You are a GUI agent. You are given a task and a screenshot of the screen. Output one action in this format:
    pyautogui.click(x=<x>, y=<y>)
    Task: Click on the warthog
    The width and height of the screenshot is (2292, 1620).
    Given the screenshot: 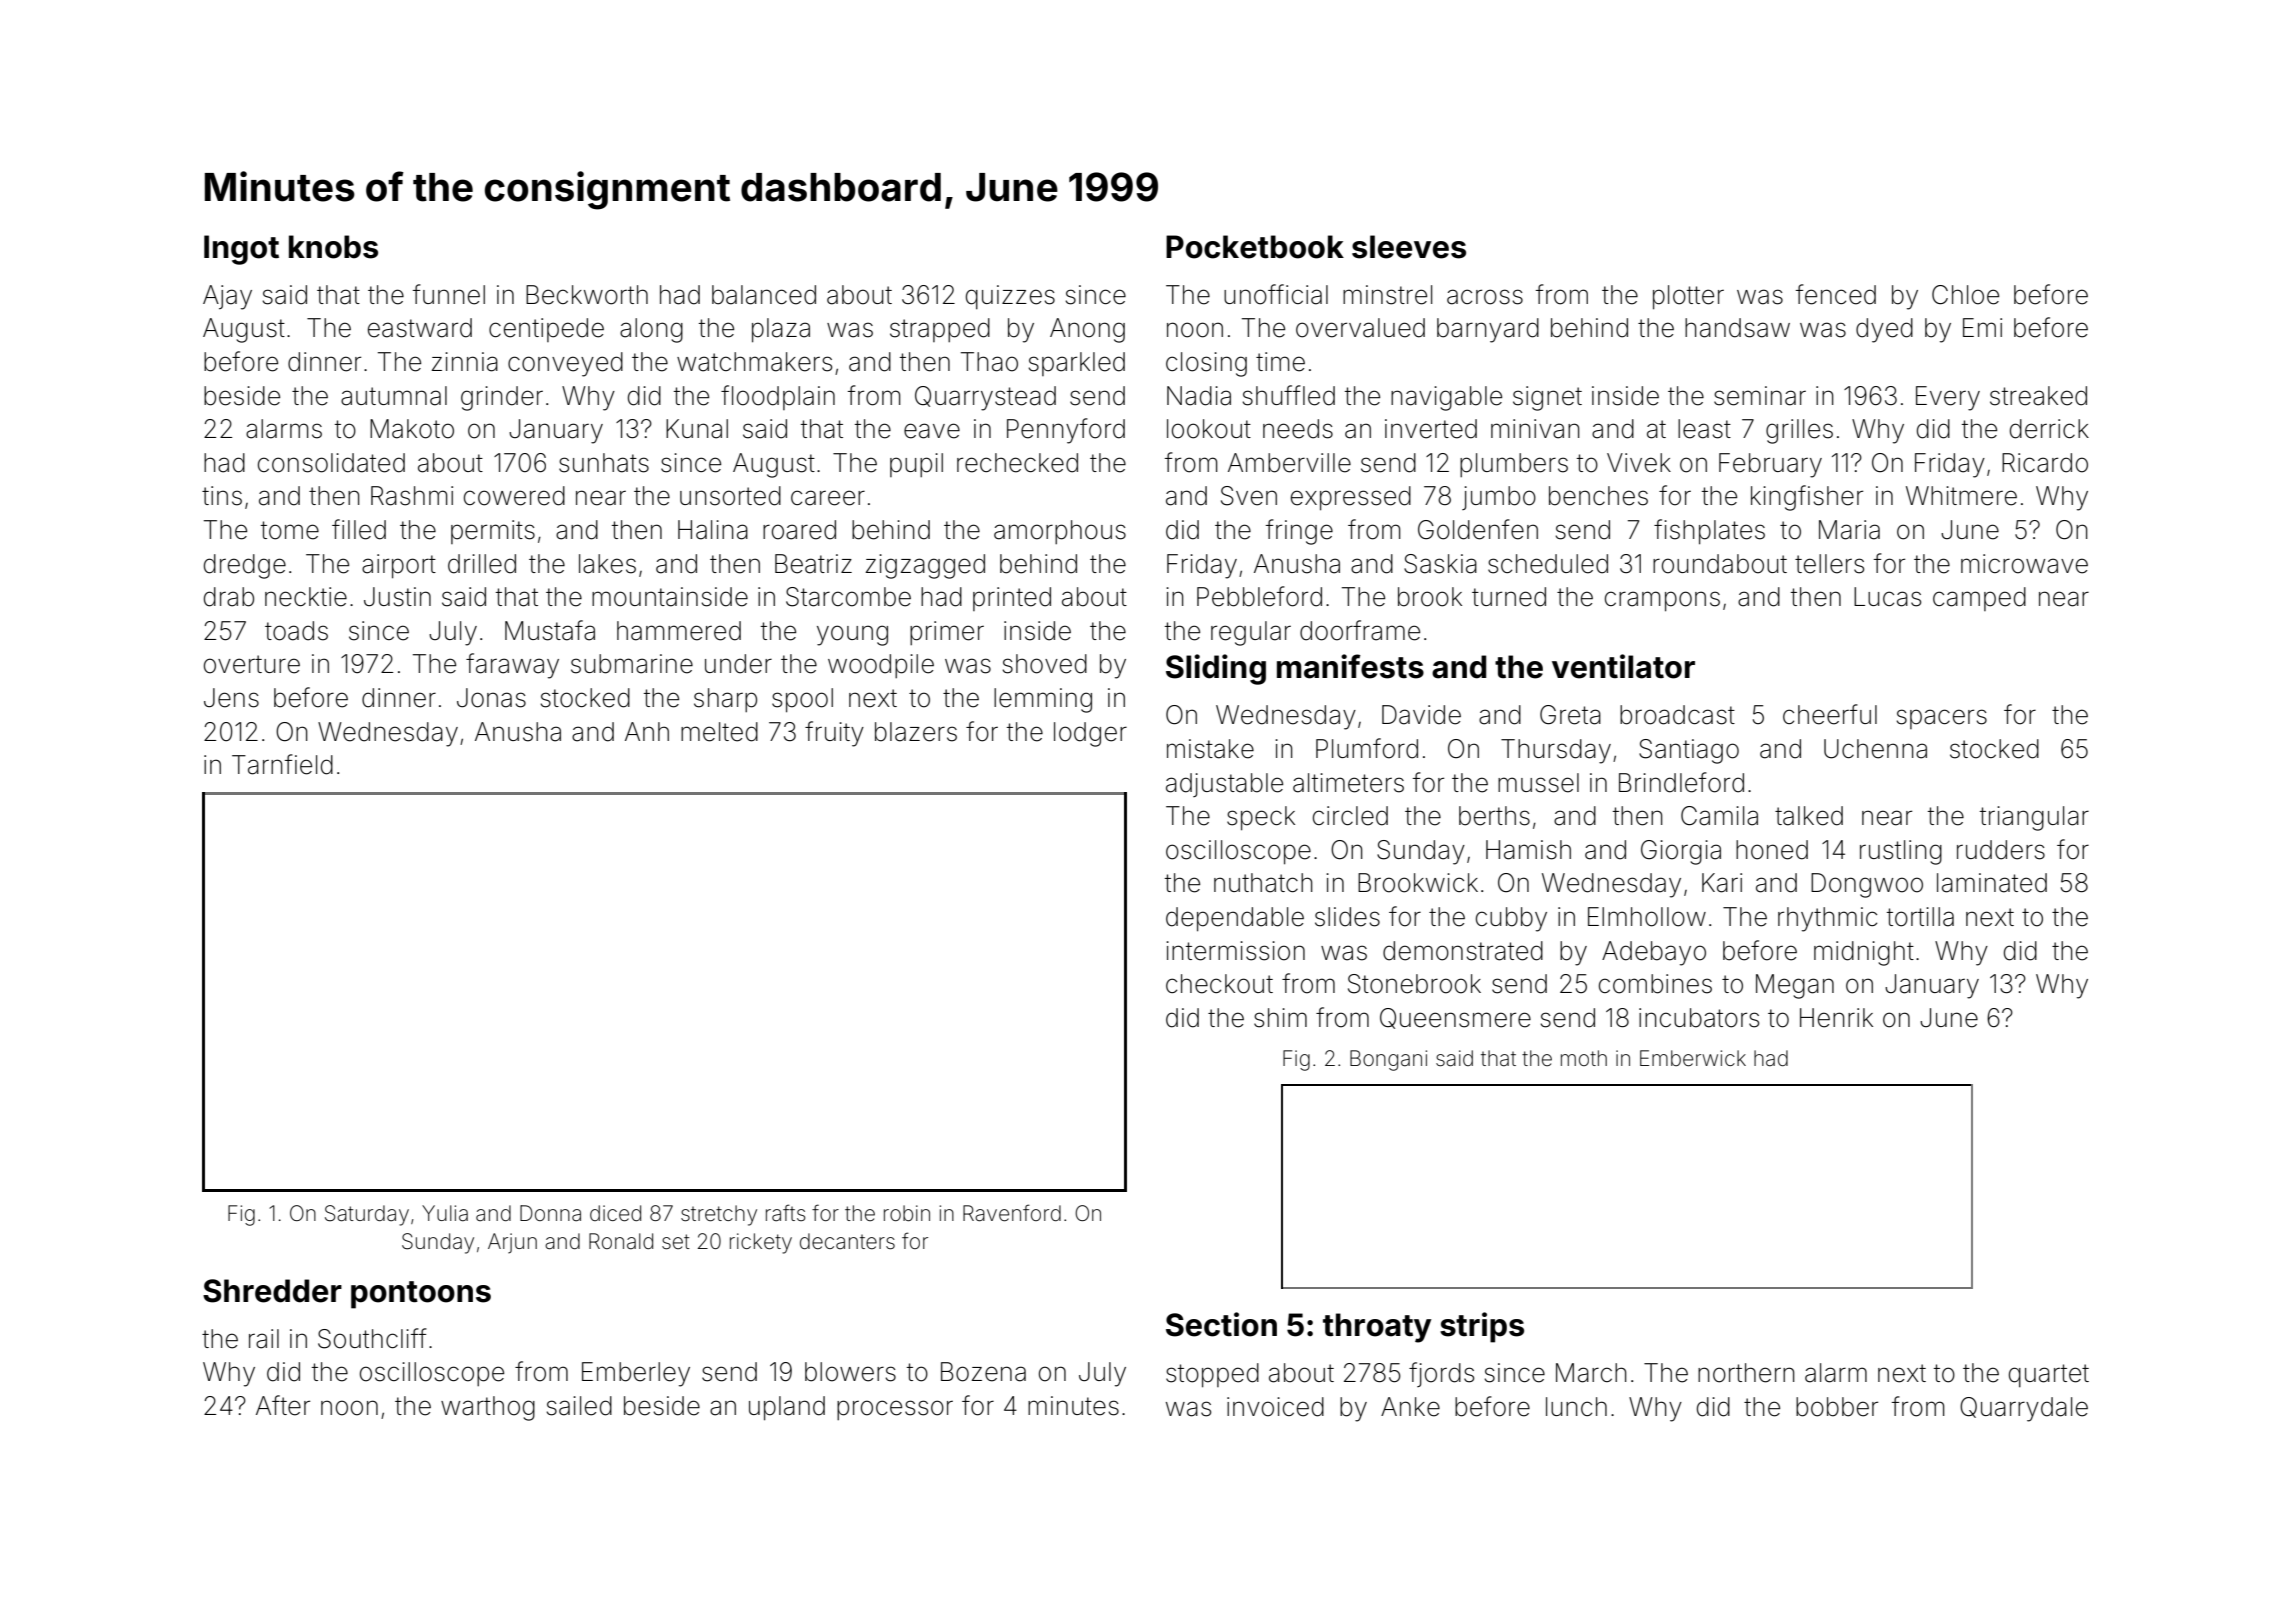 What is the action you would take?
    pyautogui.click(x=488, y=1408)
